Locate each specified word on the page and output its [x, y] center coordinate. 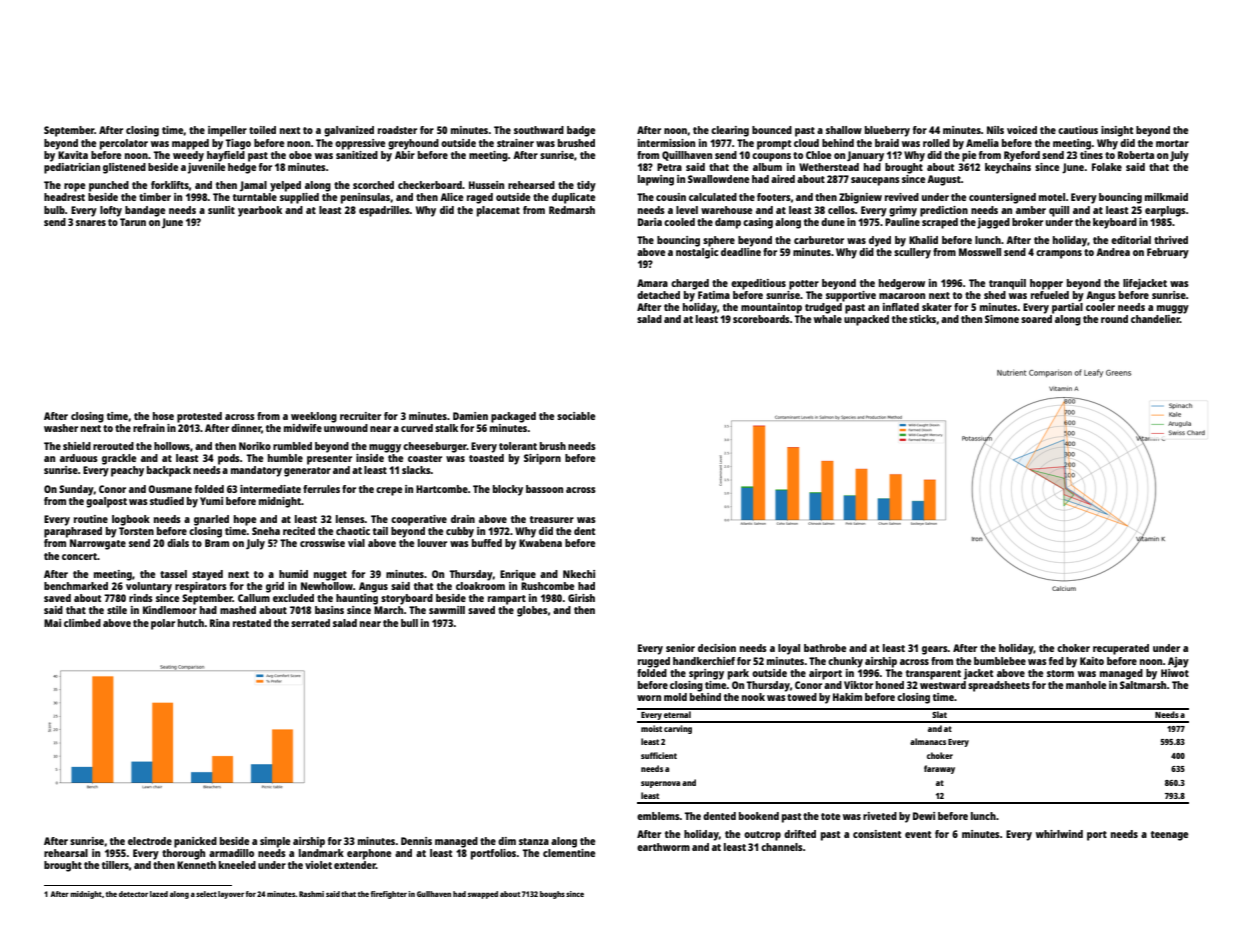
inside [370, 458]
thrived [1171, 240]
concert [79, 556]
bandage [145, 211]
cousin [671, 197]
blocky [508, 490]
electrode [150, 841]
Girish [581, 598]
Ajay [1178, 662]
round [1114, 319]
